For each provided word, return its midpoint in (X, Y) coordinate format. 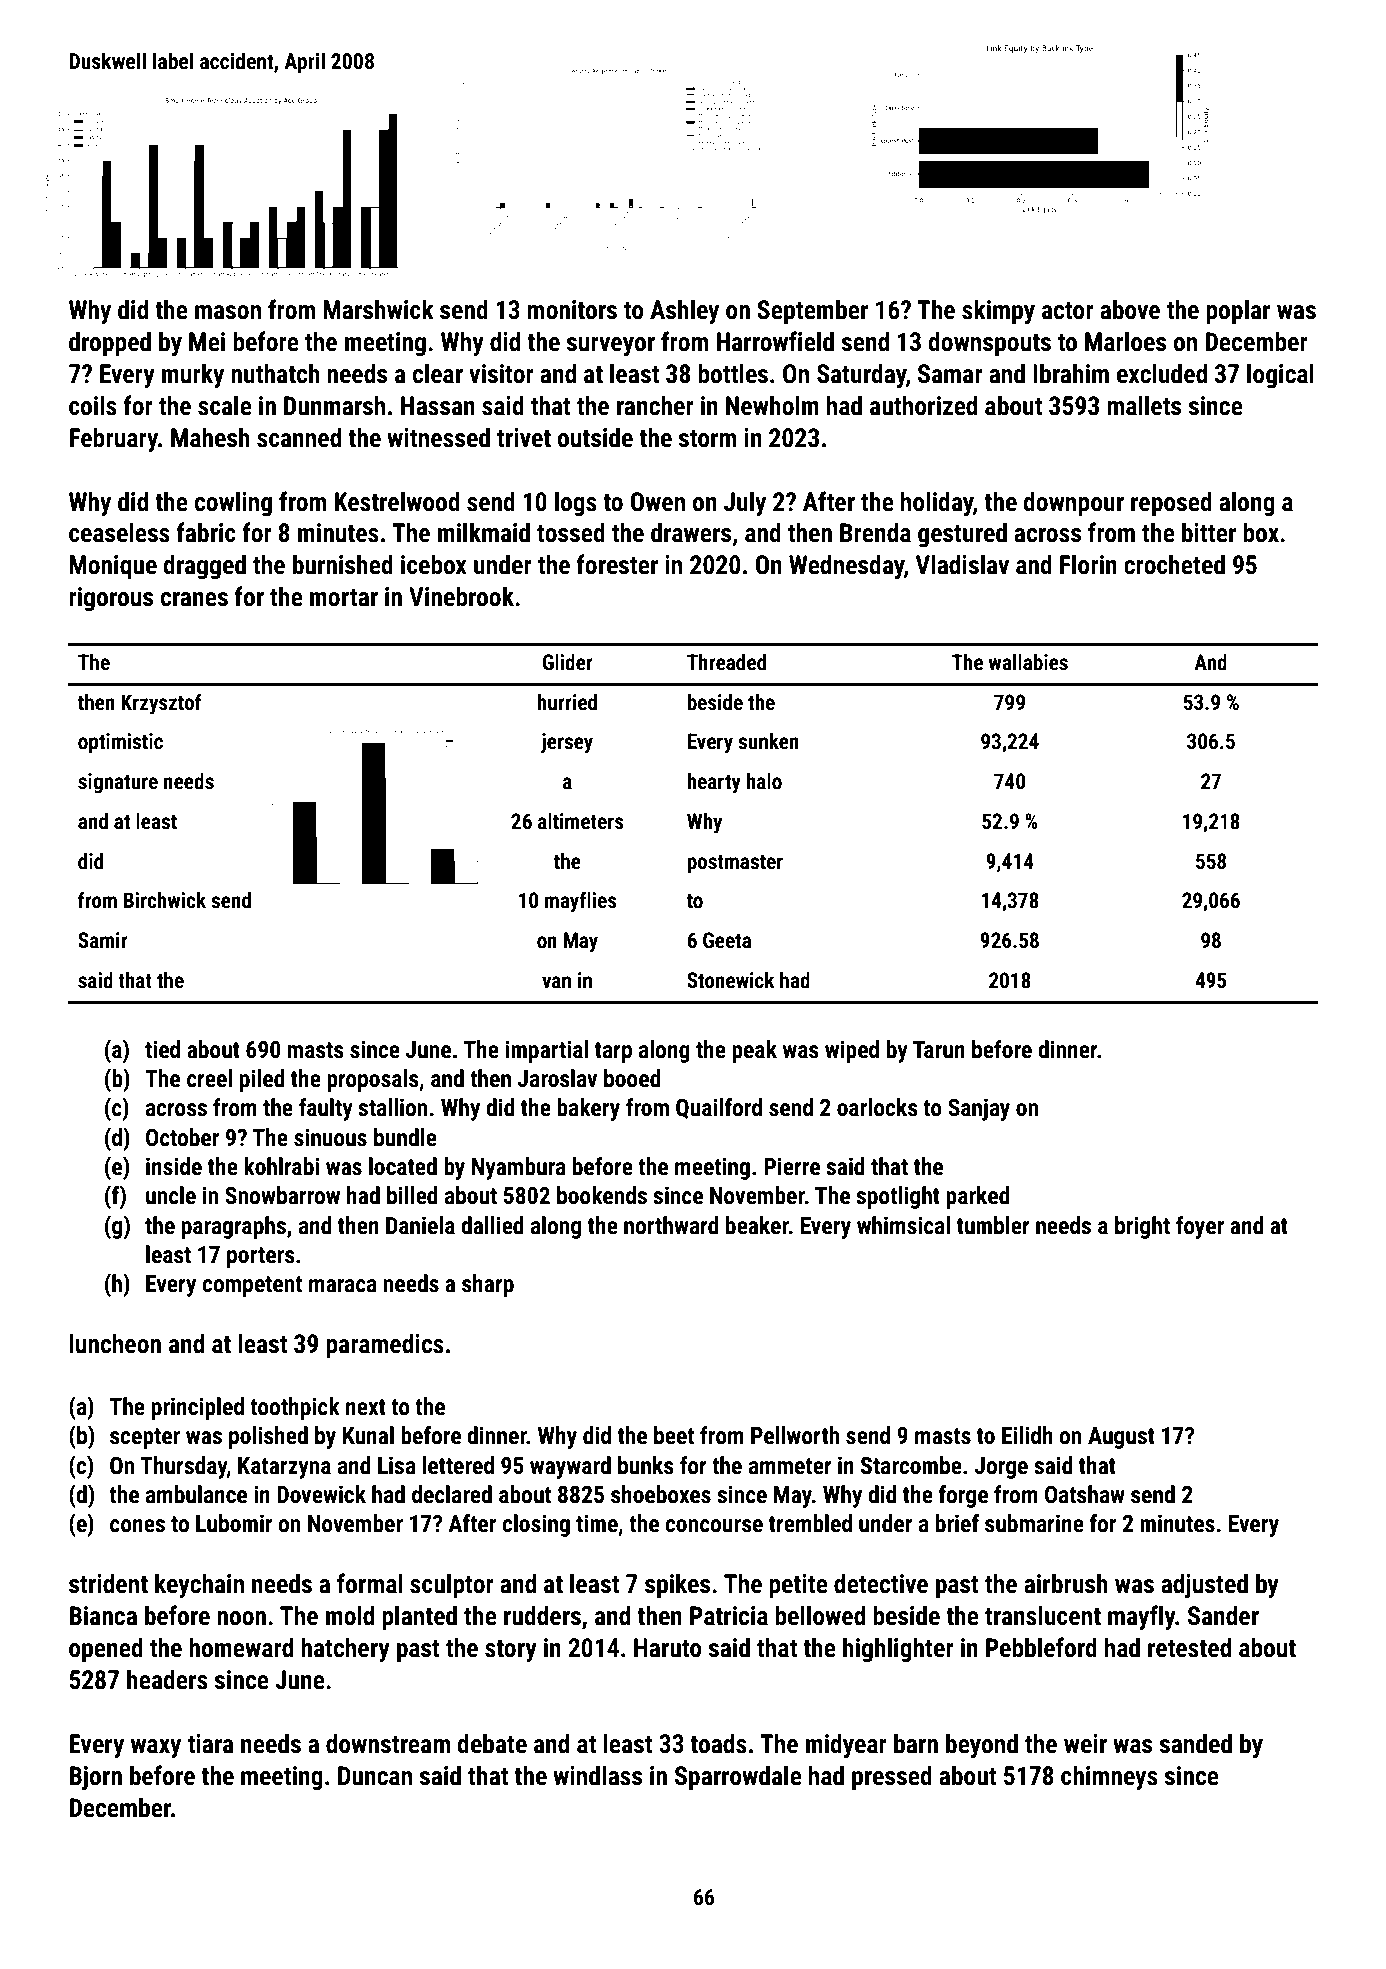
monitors (572, 310)
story (511, 1651)
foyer (1200, 1227)
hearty (714, 783)
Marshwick (378, 309)
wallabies (1028, 662)
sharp (488, 1285)
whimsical (903, 1225)
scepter (145, 1438)
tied (162, 1049)
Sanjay (979, 1109)
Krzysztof (161, 704)
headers (167, 1679)
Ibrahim (1071, 373)
